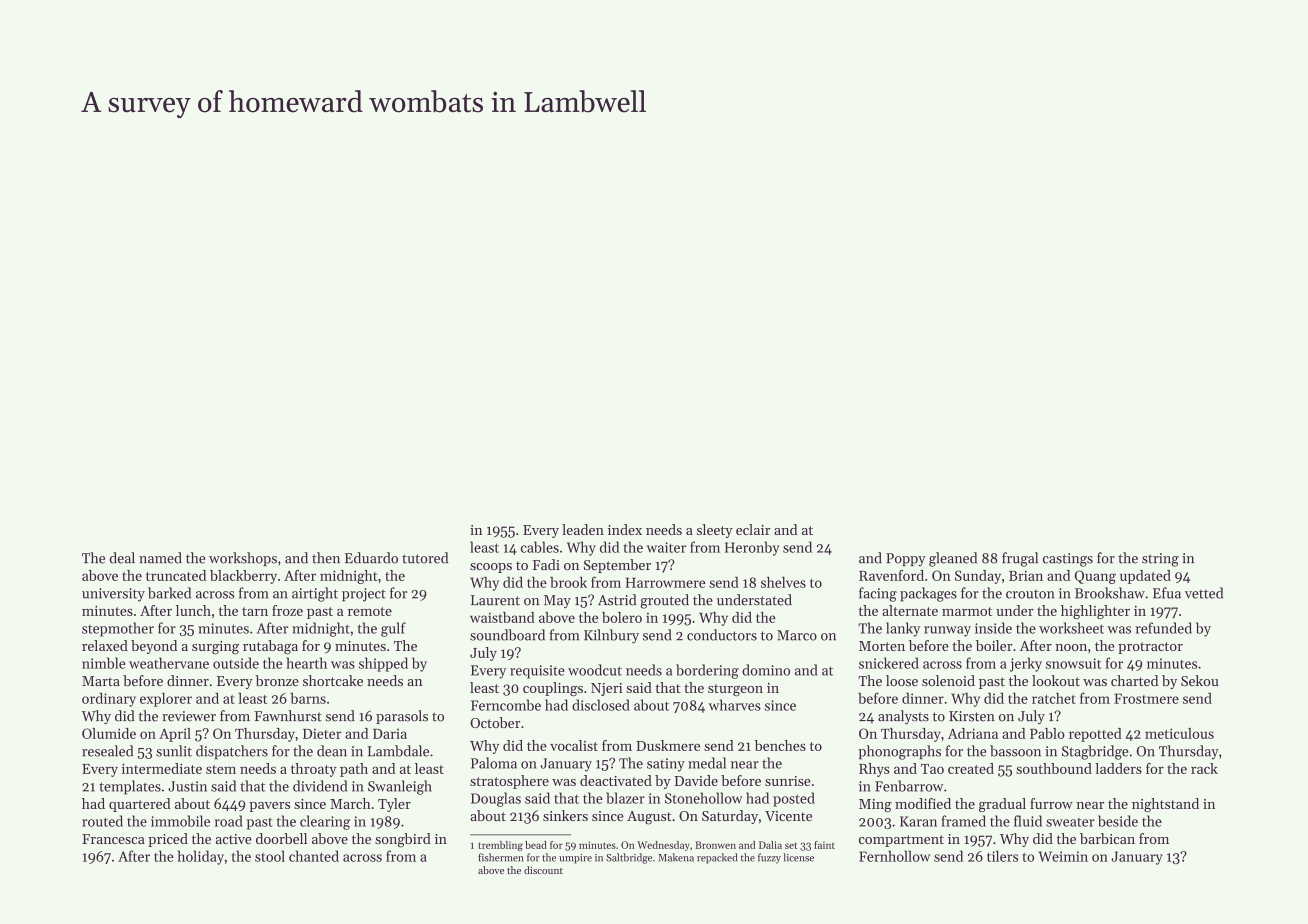 The height and width of the document is (924, 1308). I want to click on couplings, so click(553, 689).
